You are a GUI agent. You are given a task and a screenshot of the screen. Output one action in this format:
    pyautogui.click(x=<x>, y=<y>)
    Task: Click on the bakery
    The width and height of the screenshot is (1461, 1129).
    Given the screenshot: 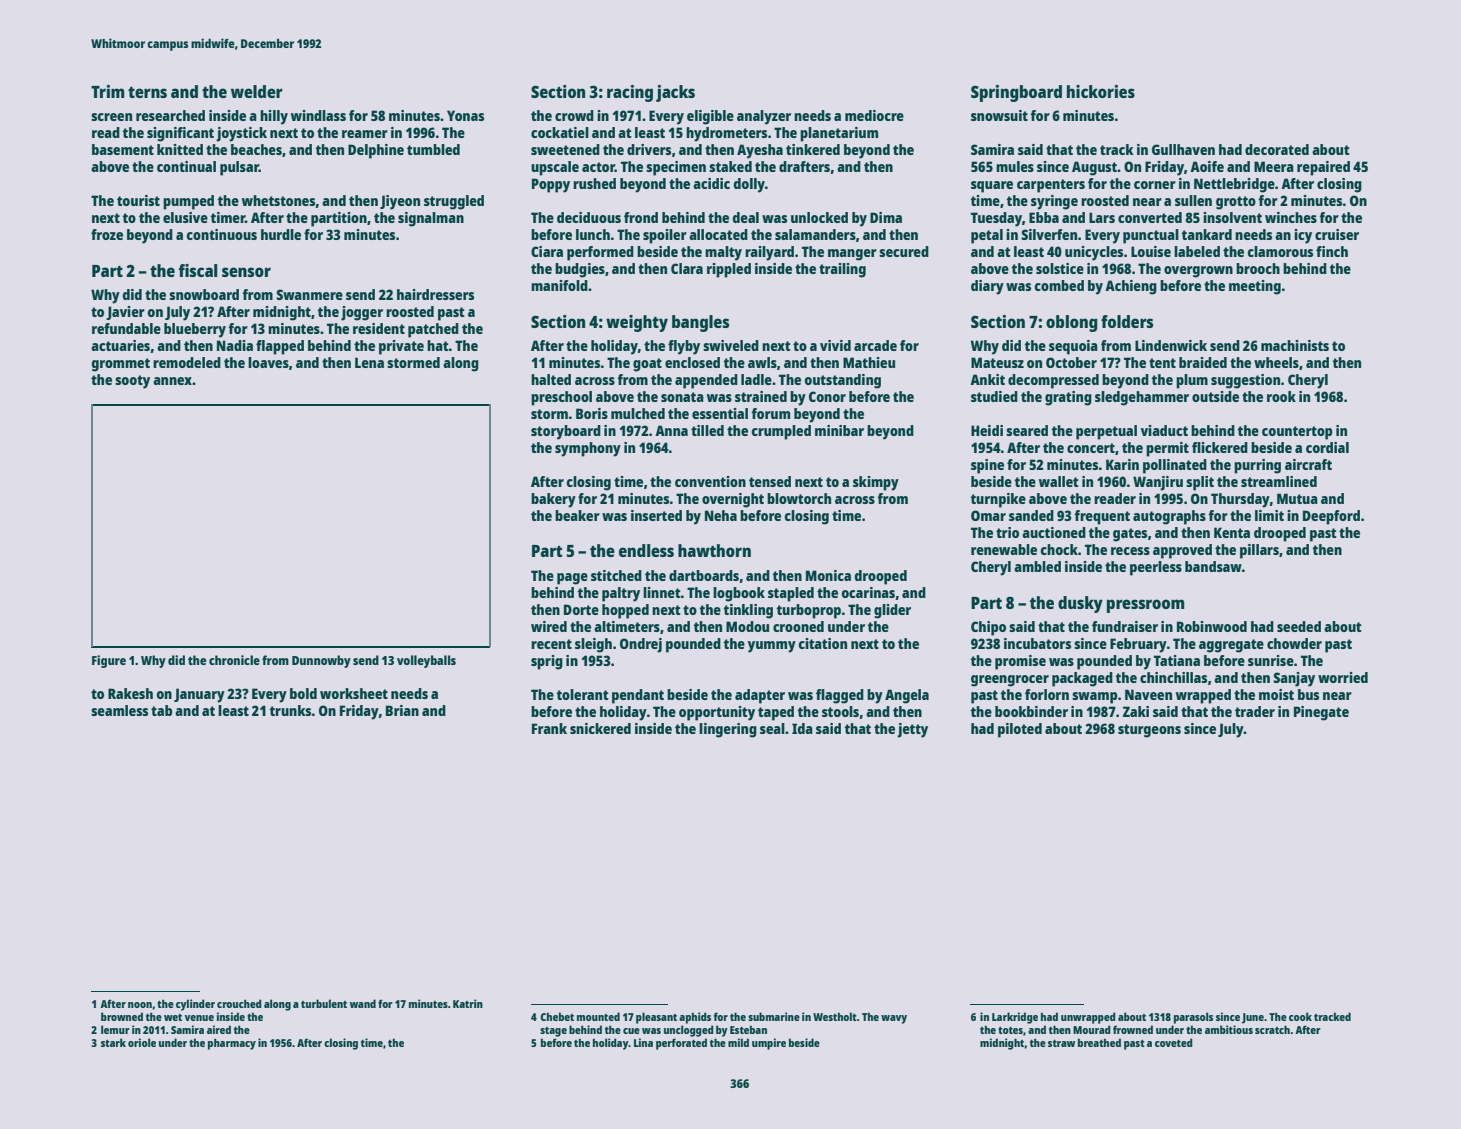 What is the action you would take?
    pyautogui.click(x=553, y=500)
